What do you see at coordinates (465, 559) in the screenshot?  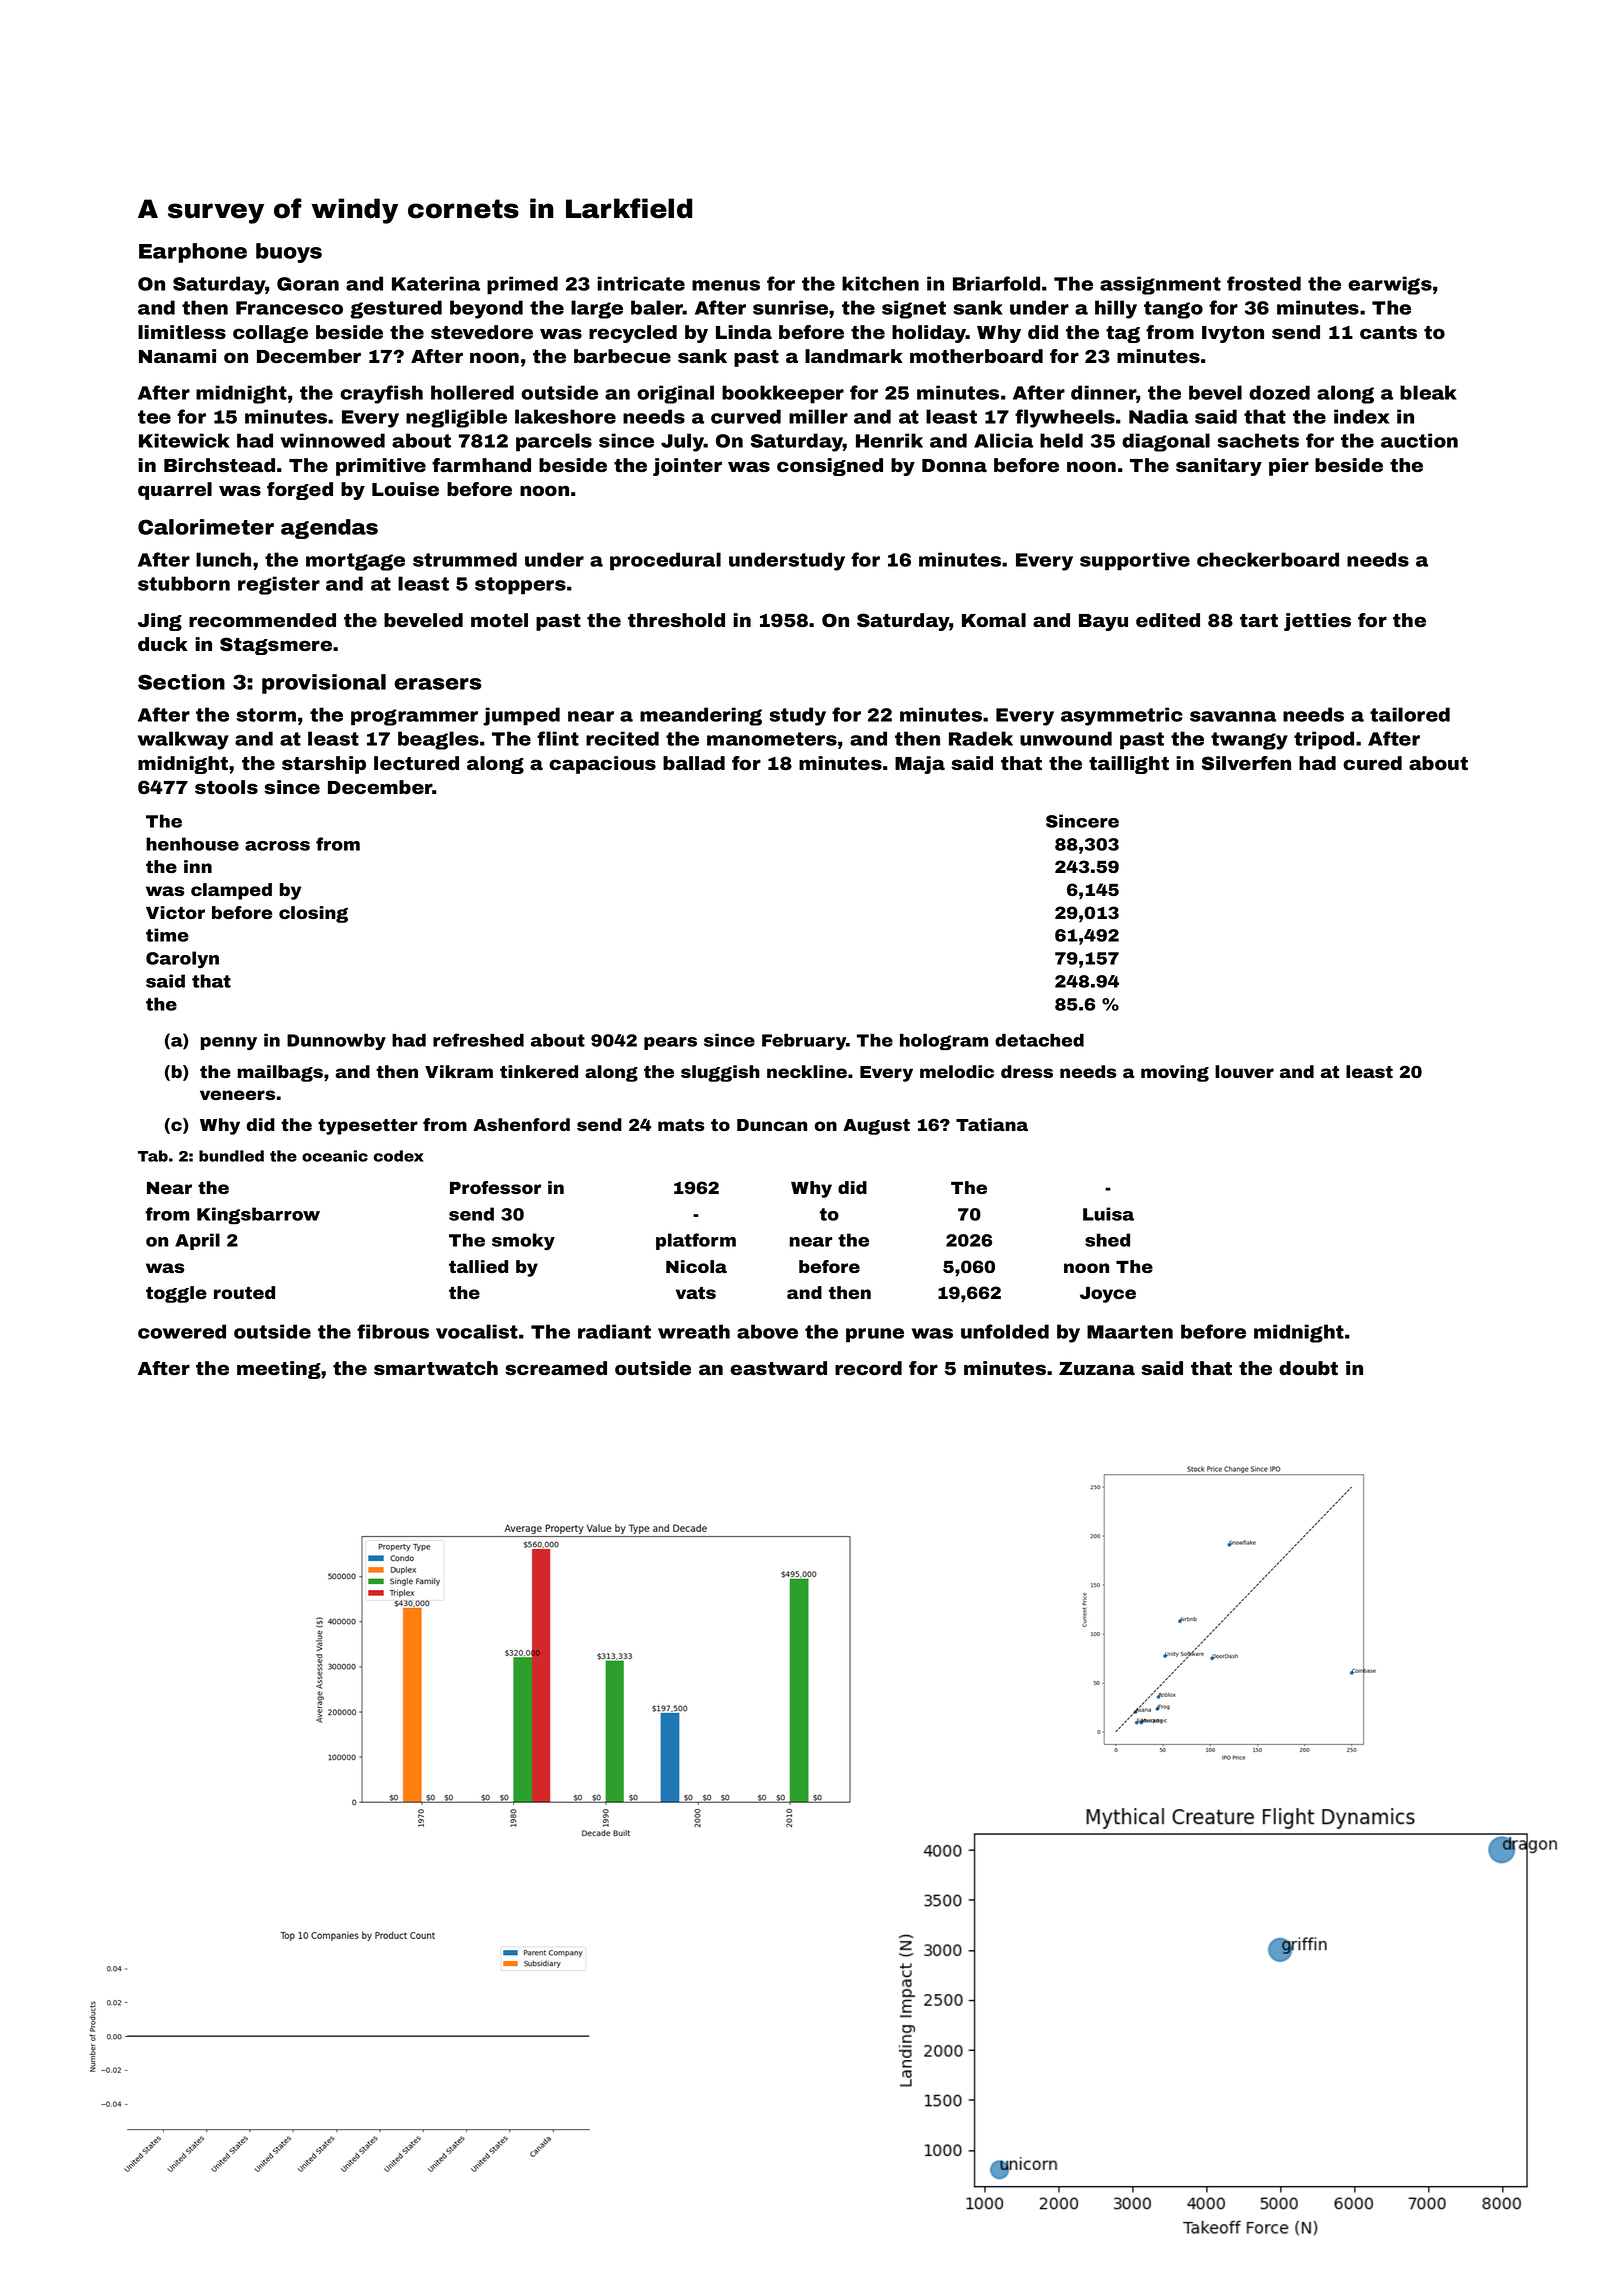 I see `strummed` at bounding box center [465, 559].
